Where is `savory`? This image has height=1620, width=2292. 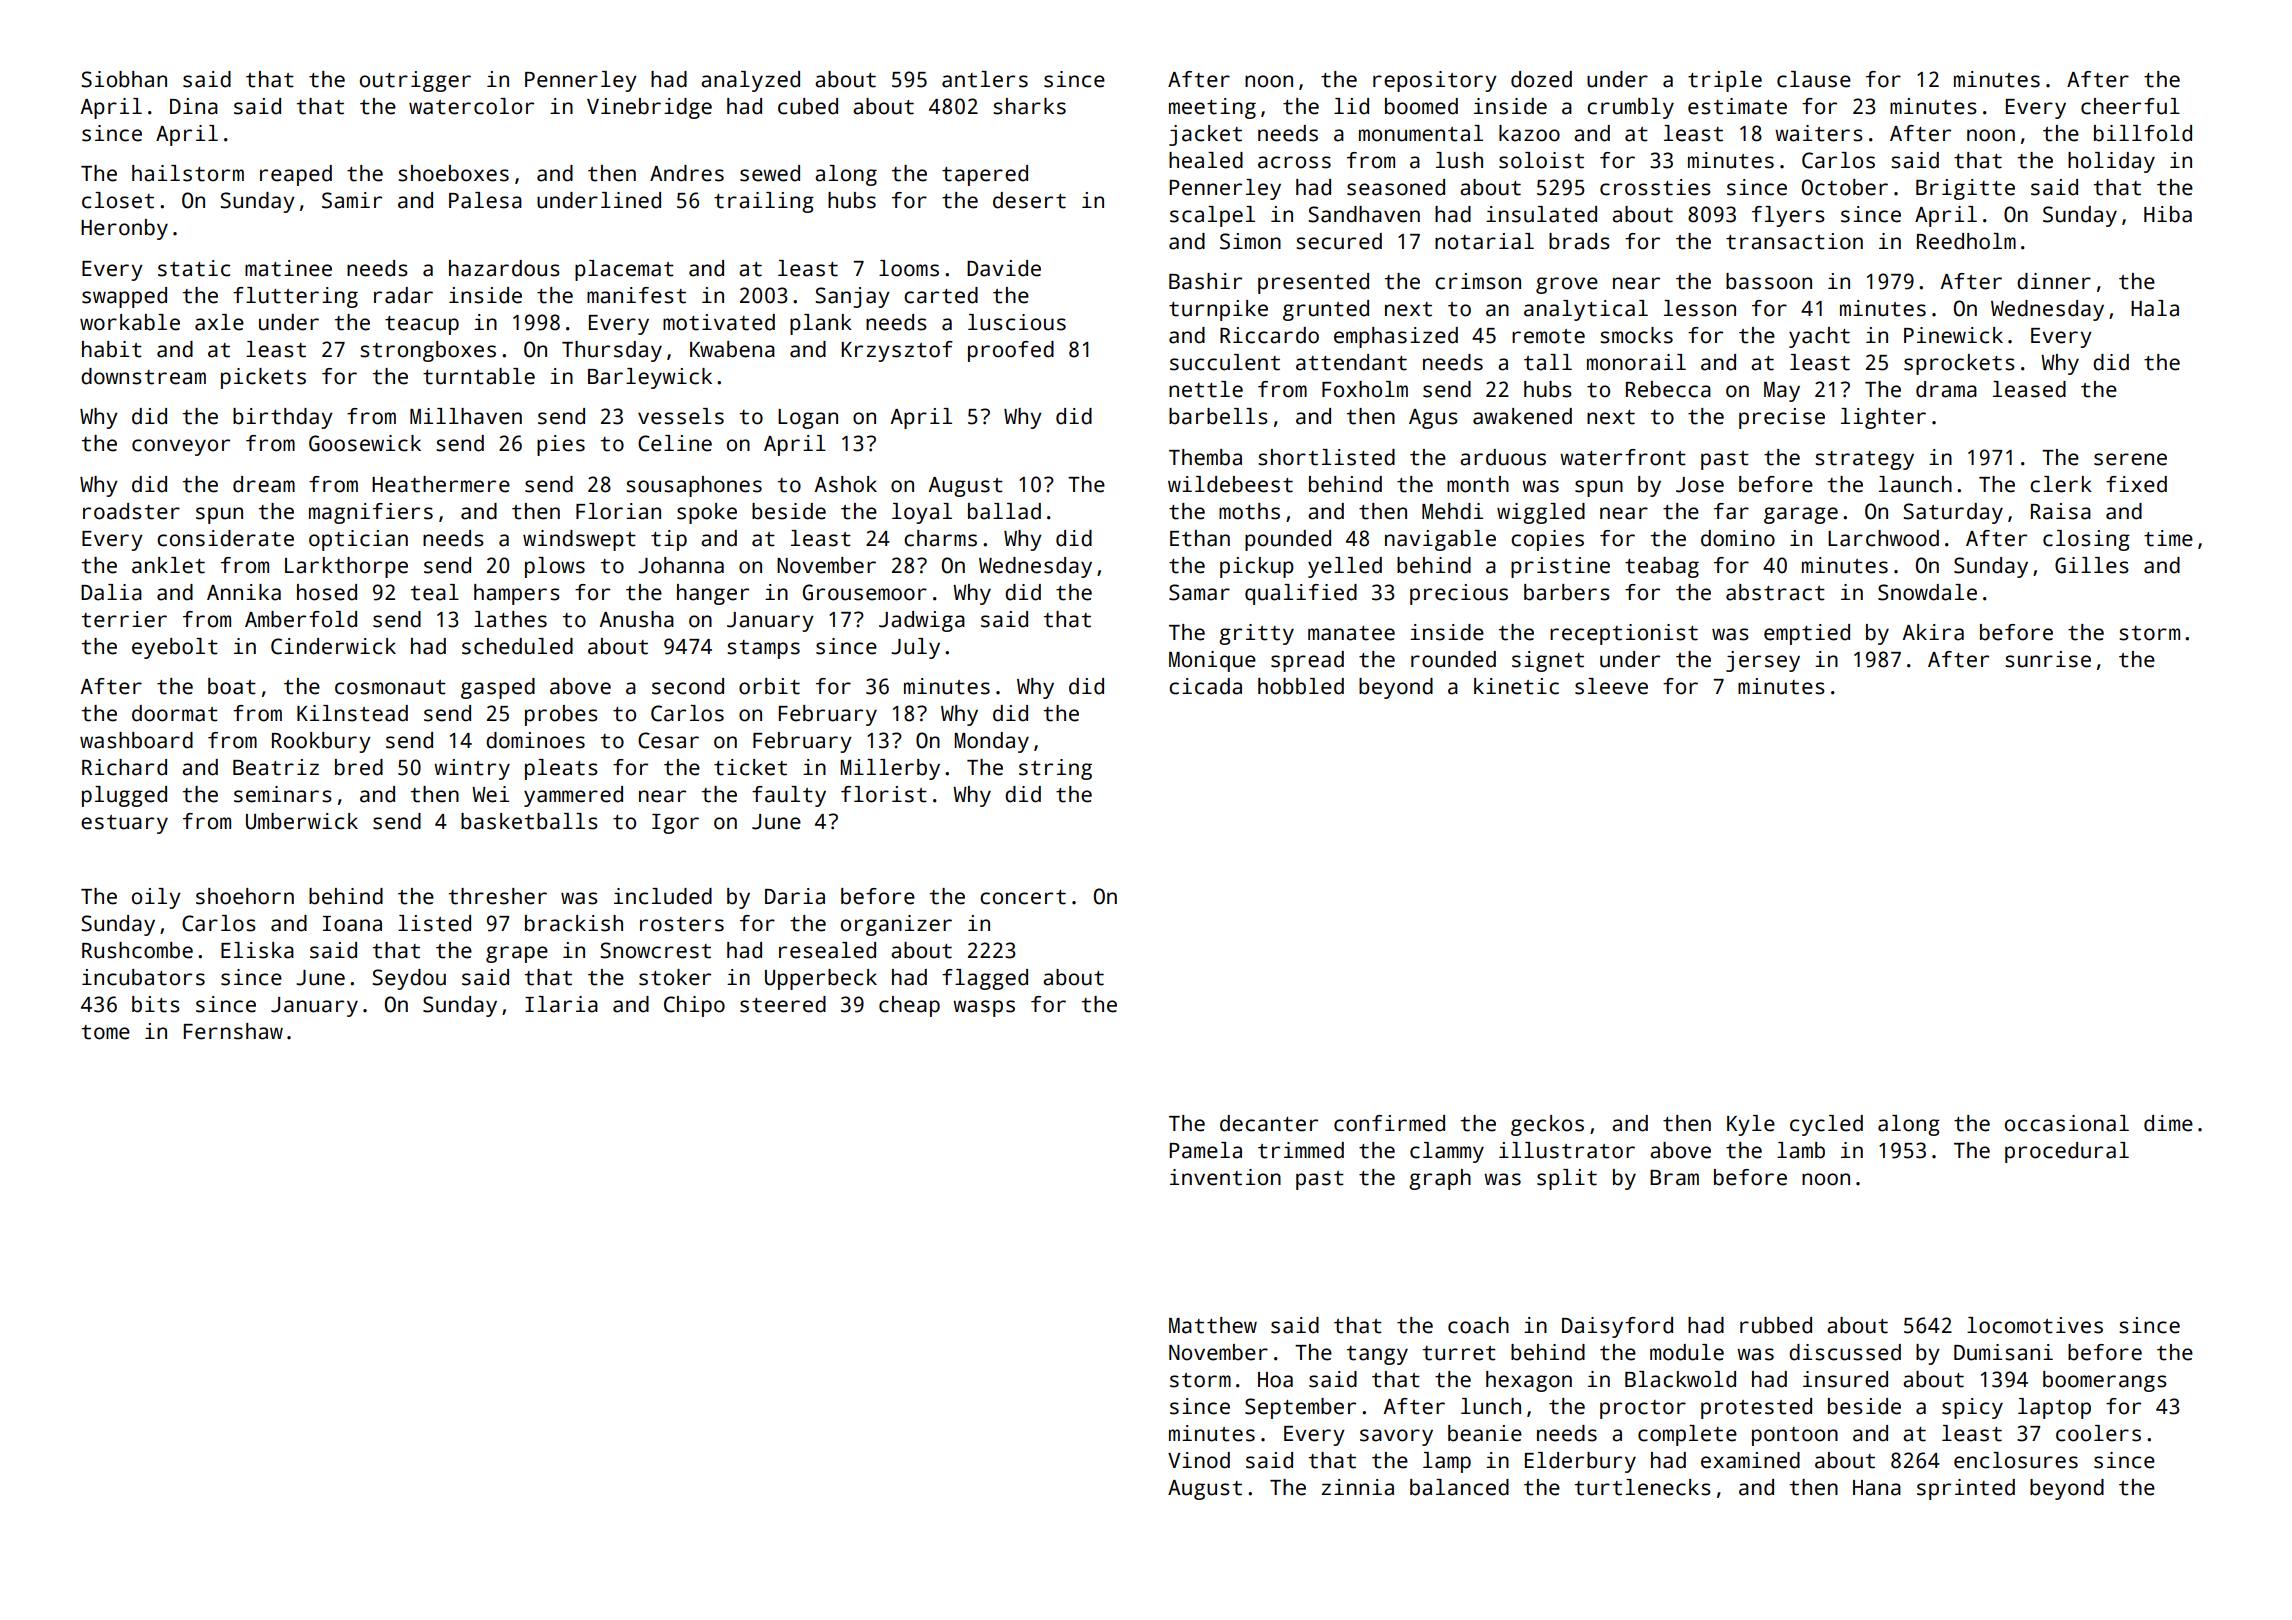 savory is located at coordinates (1396, 1437).
